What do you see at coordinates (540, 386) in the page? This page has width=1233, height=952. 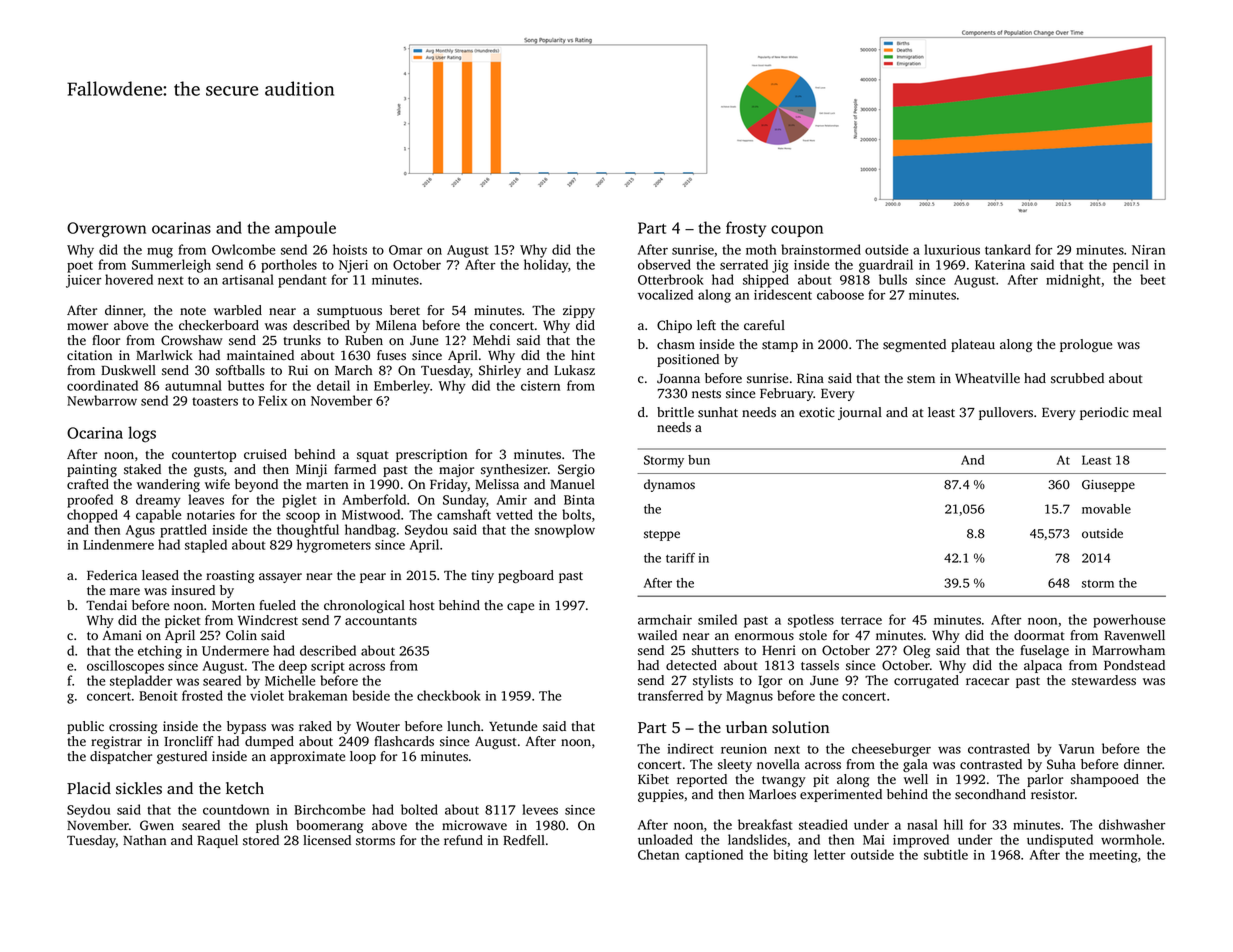 I see `cistern` at bounding box center [540, 386].
